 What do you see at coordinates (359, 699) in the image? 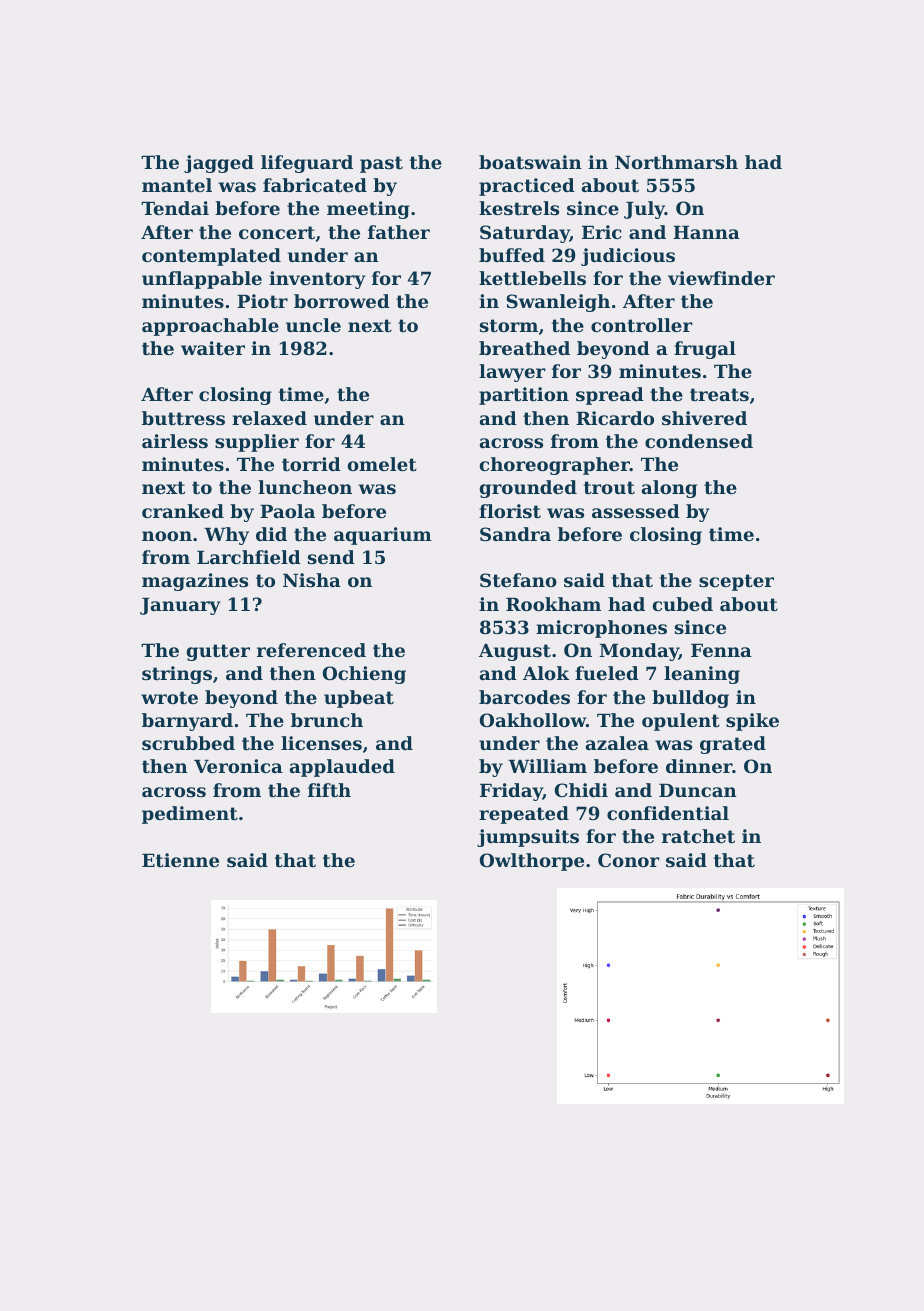
I see `upbeat` at bounding box center [359, 699].
